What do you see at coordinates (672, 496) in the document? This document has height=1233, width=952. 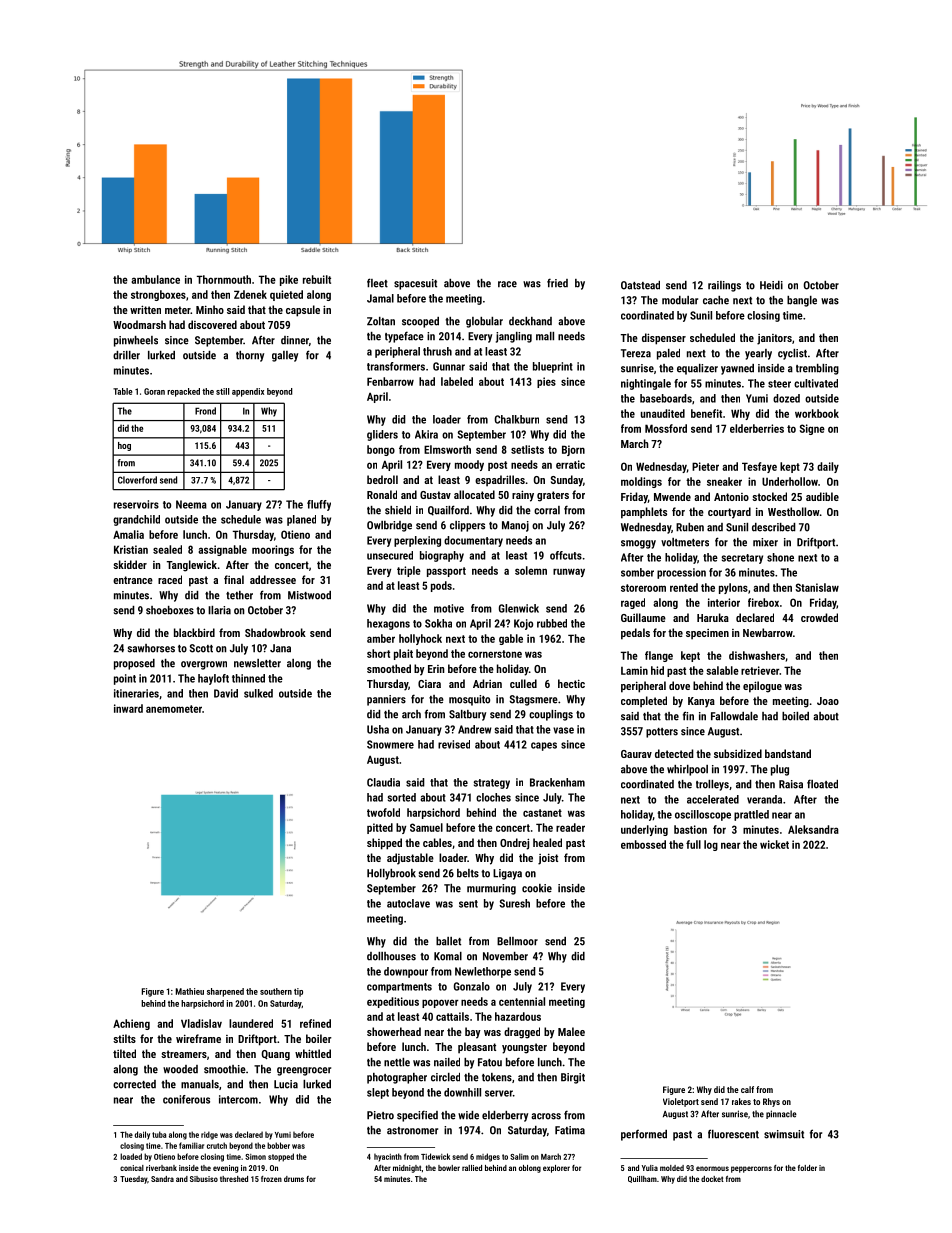 I see `Mwende` at bounding box center [672, 496].
